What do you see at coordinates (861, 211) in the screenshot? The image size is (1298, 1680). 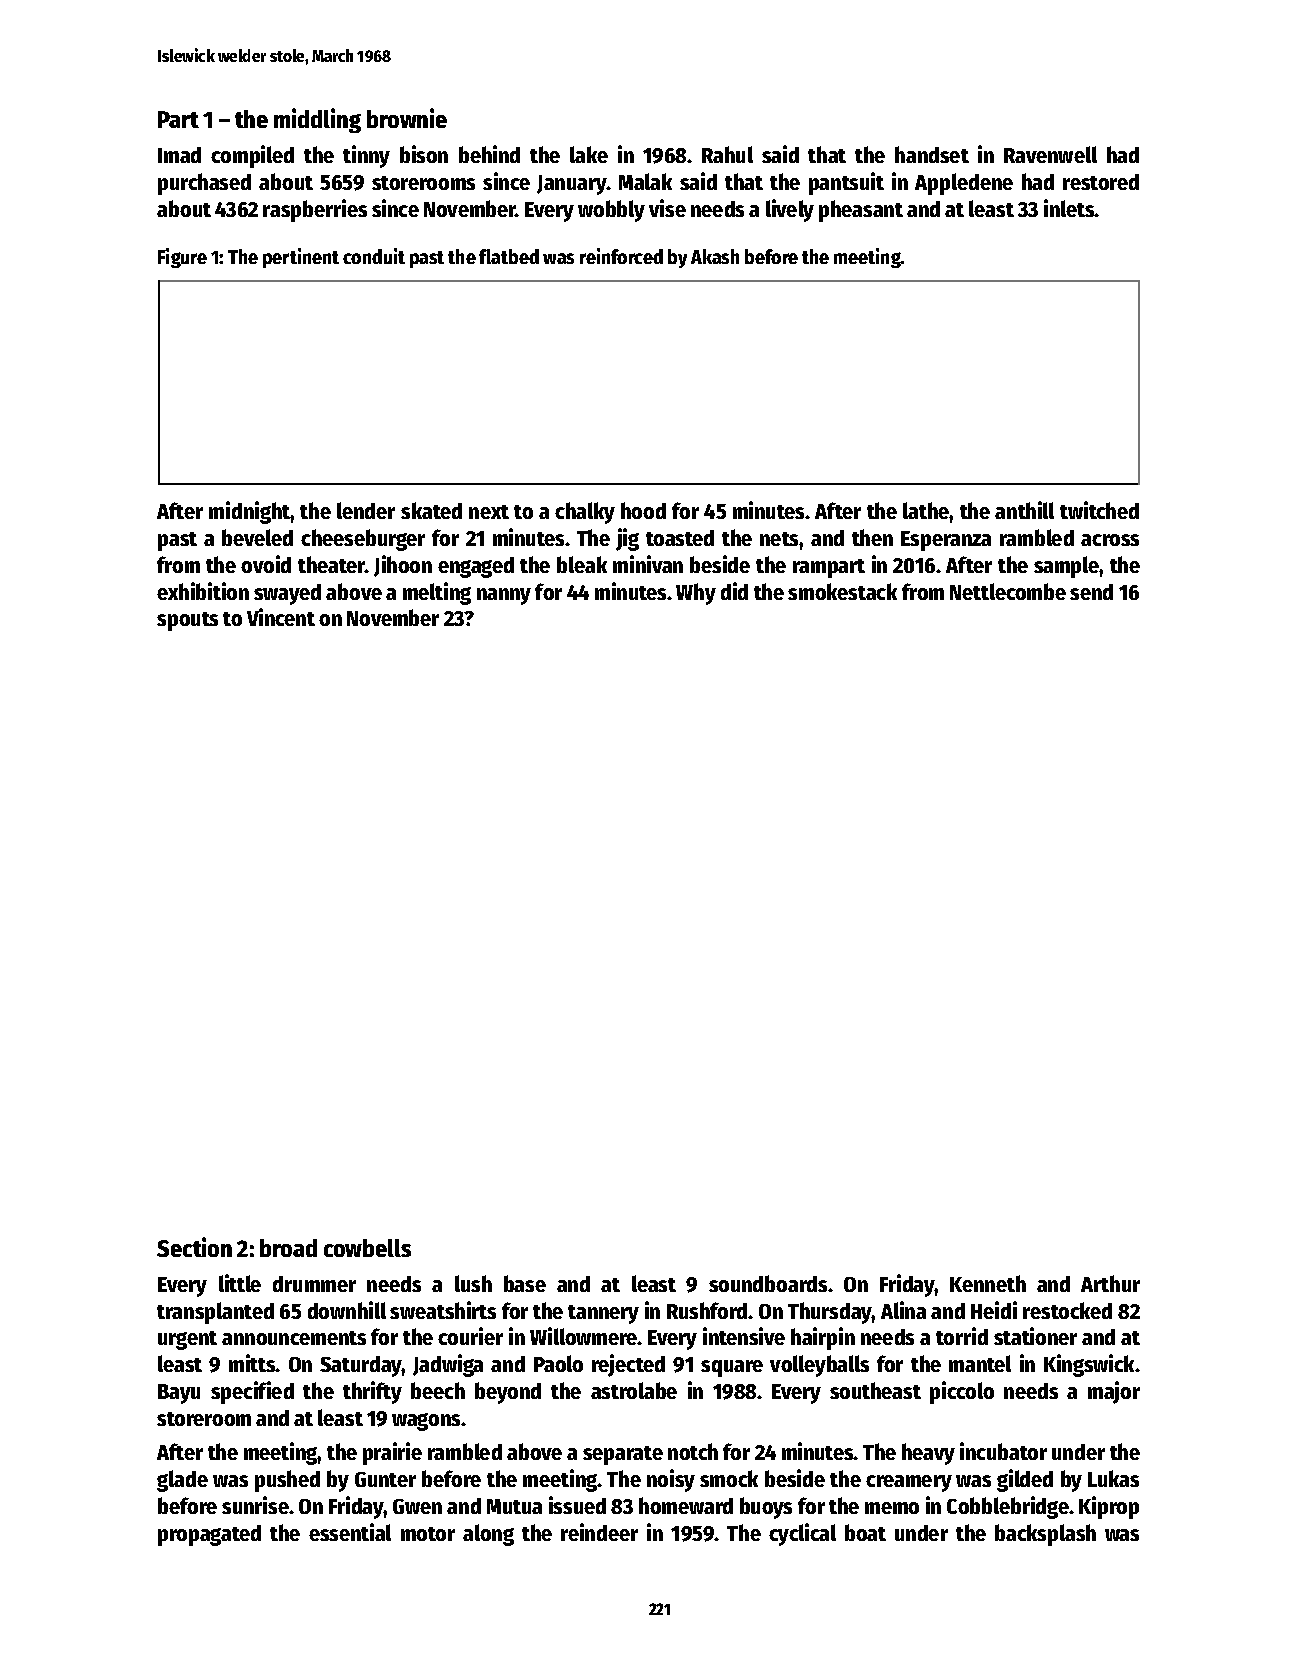 I see `pheasant` at bounding box center [861, 211].
